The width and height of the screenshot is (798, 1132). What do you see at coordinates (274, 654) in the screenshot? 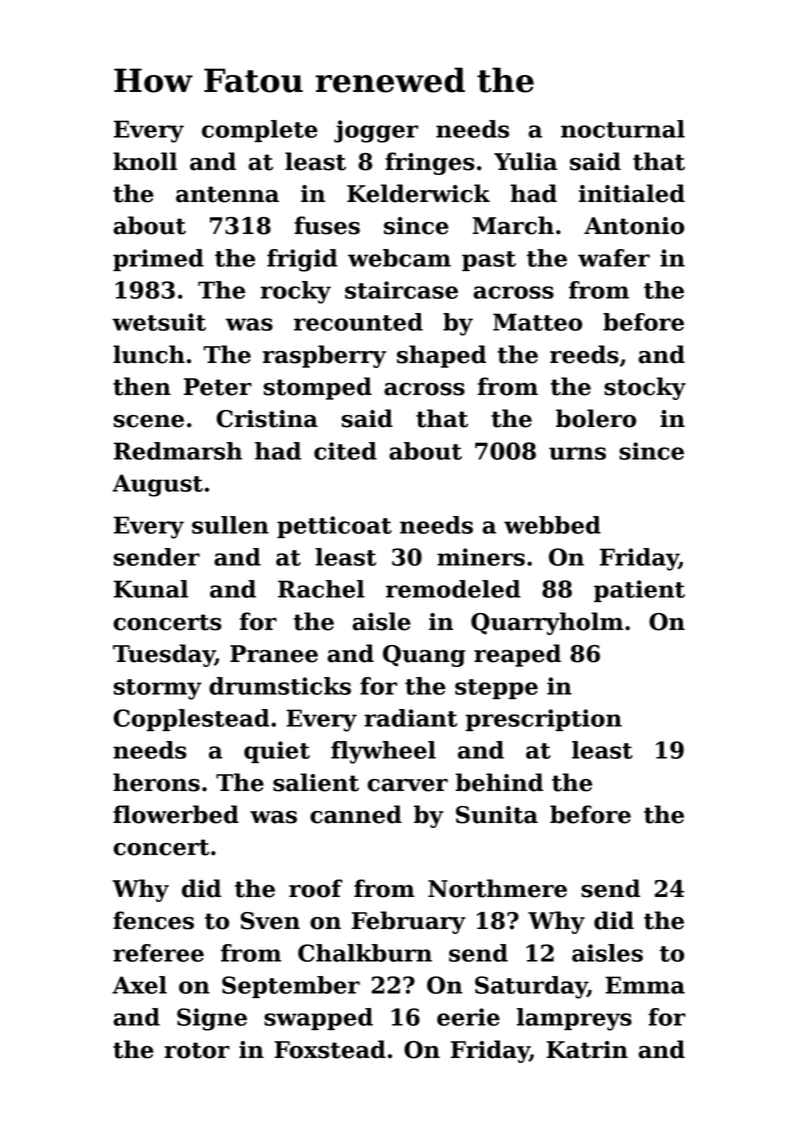
I see `Pranee` at bounding box center [274, 654].
